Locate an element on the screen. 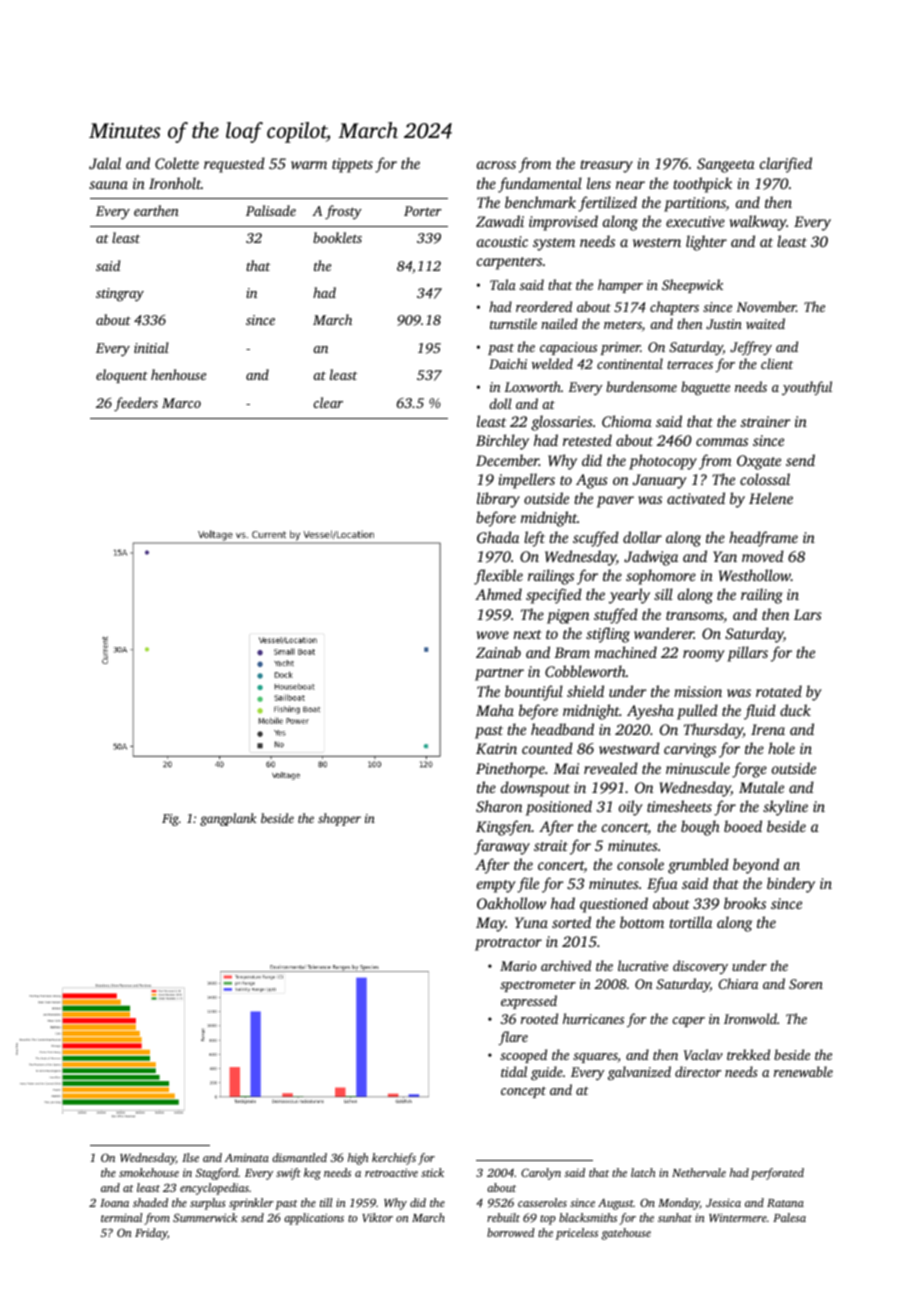  lucrative is located at coordinates (643, 965).
